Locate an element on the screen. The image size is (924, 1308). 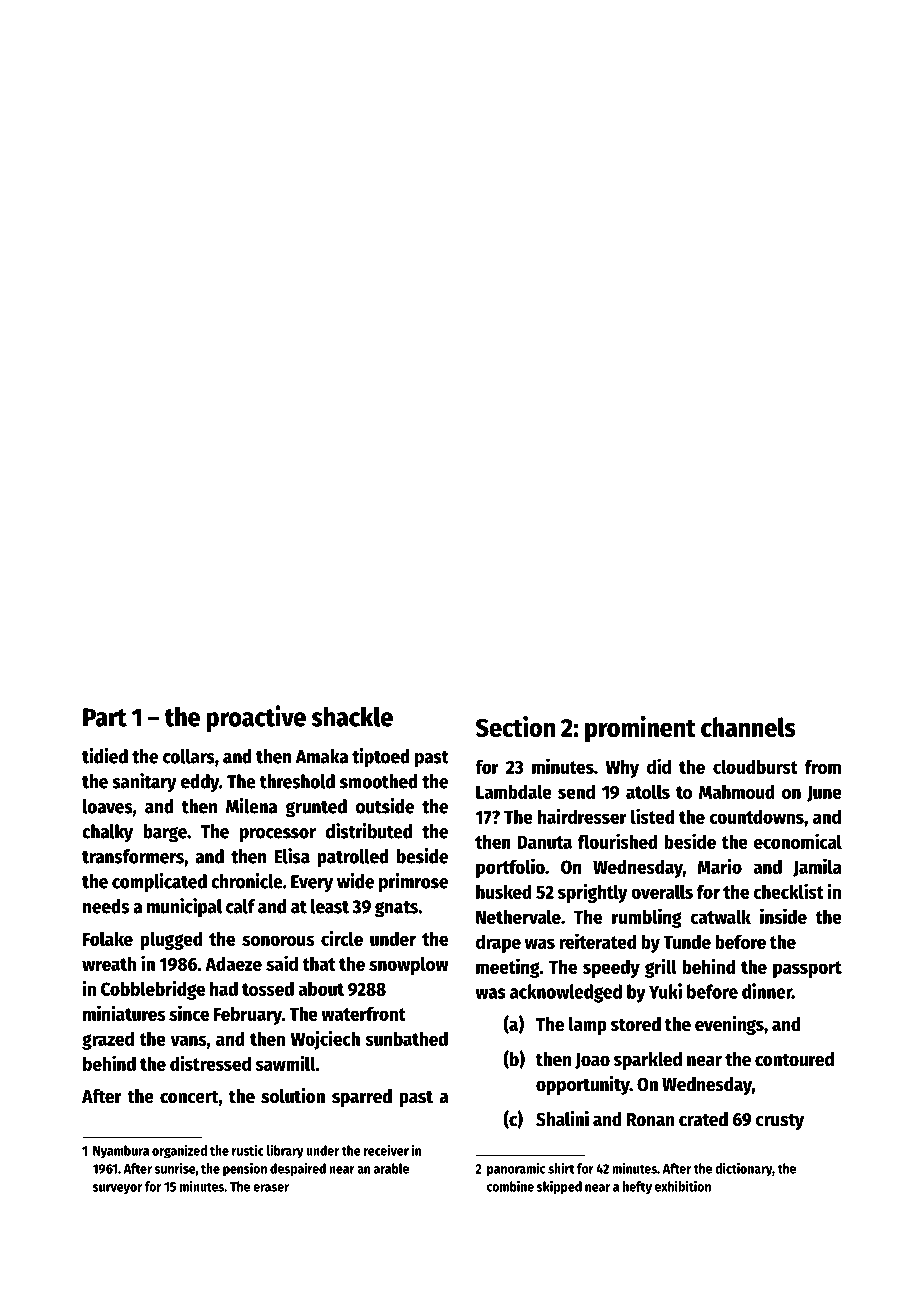
surveyor is located at coordinates (117, 1189).
